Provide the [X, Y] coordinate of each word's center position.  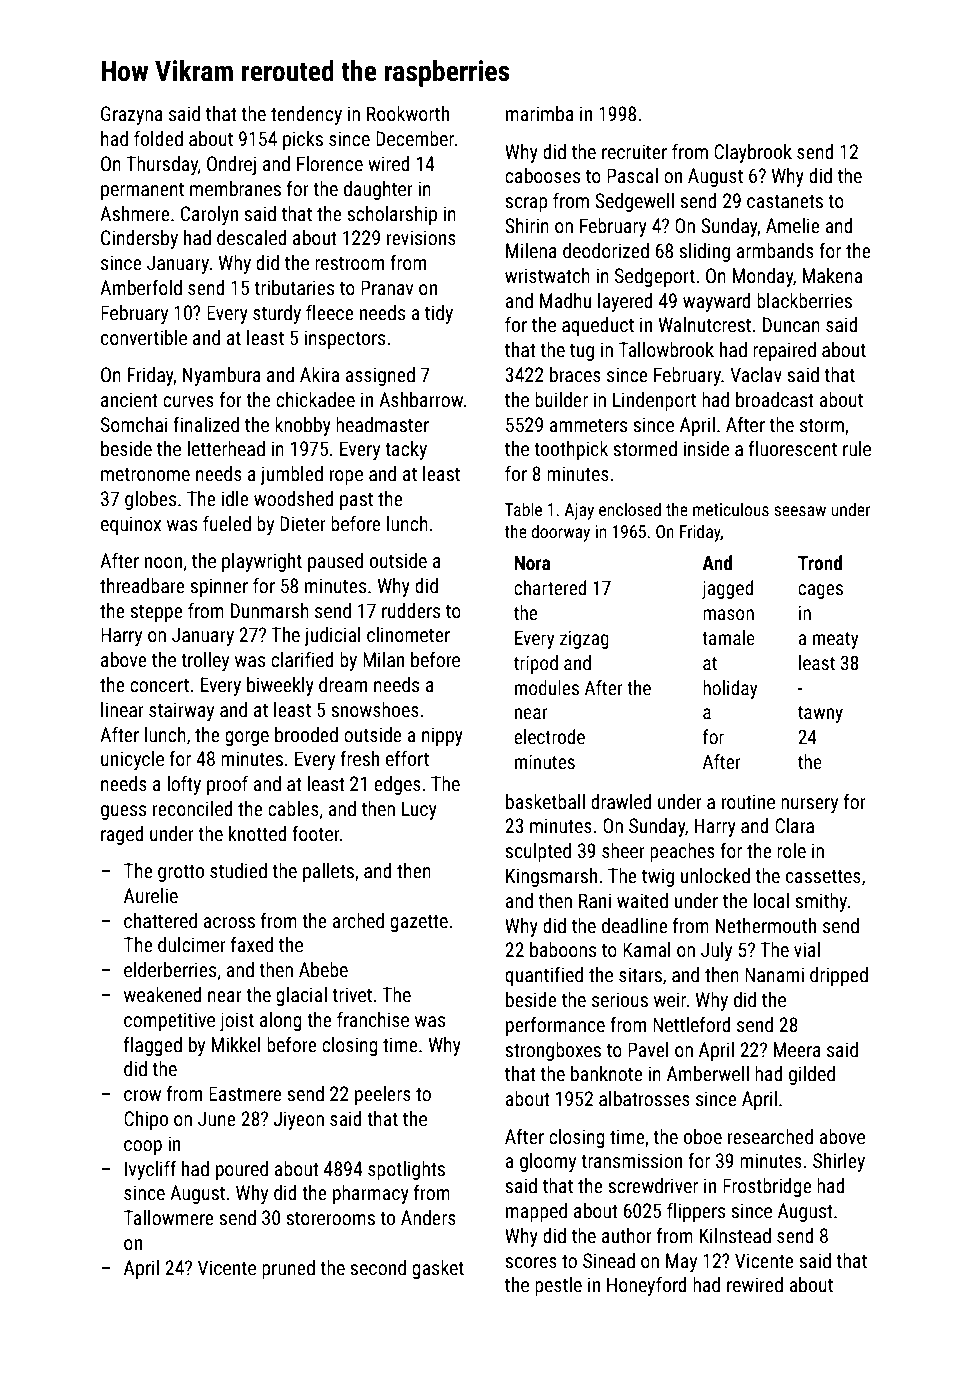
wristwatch [547, 275]
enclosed [630, 509]
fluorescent [793, 448]
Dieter [303, 523]
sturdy [277, 314]
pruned [288, 1269]
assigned [380, 376]
